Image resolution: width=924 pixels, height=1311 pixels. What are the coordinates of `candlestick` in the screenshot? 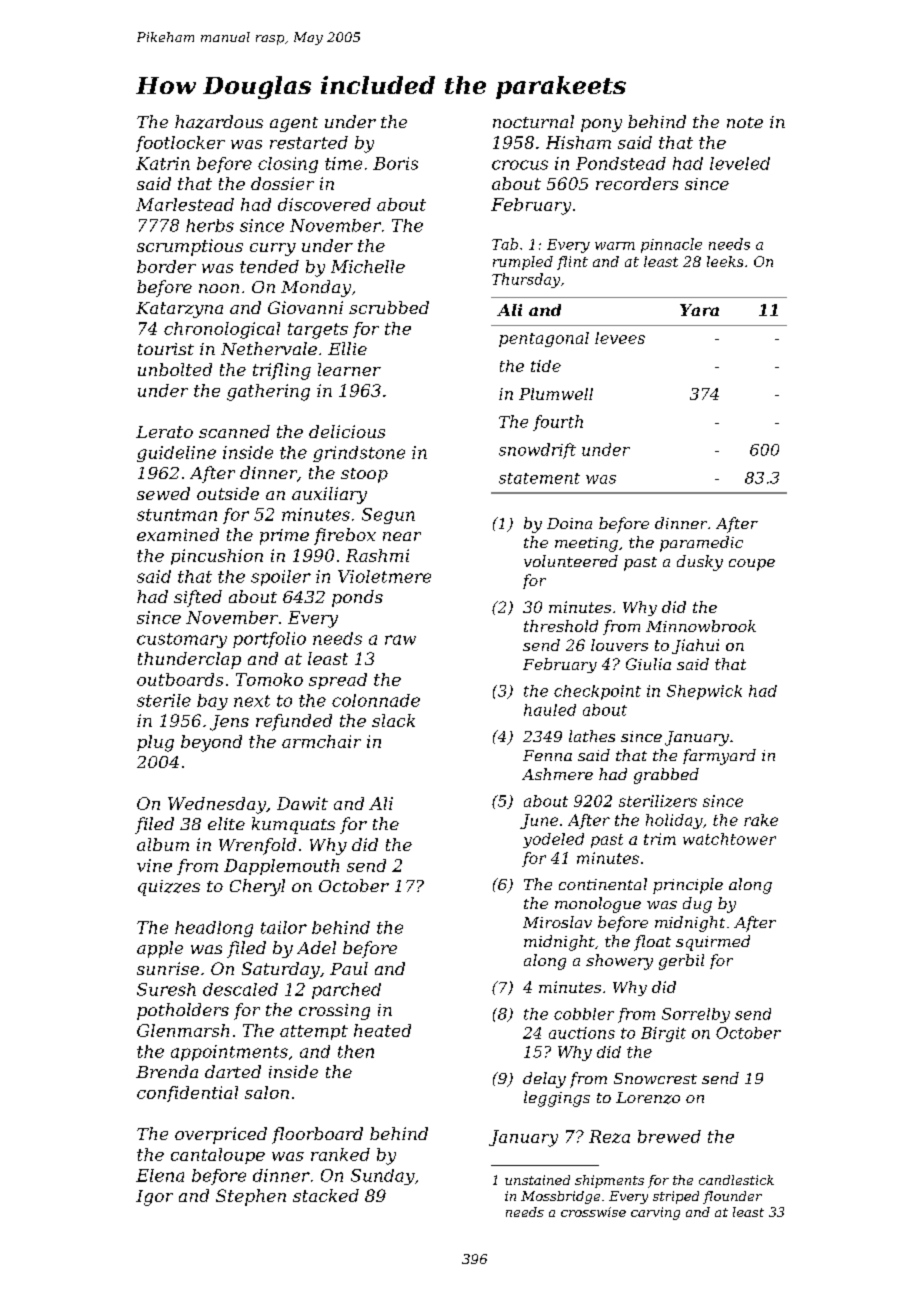 It's located at (736, 1180).
